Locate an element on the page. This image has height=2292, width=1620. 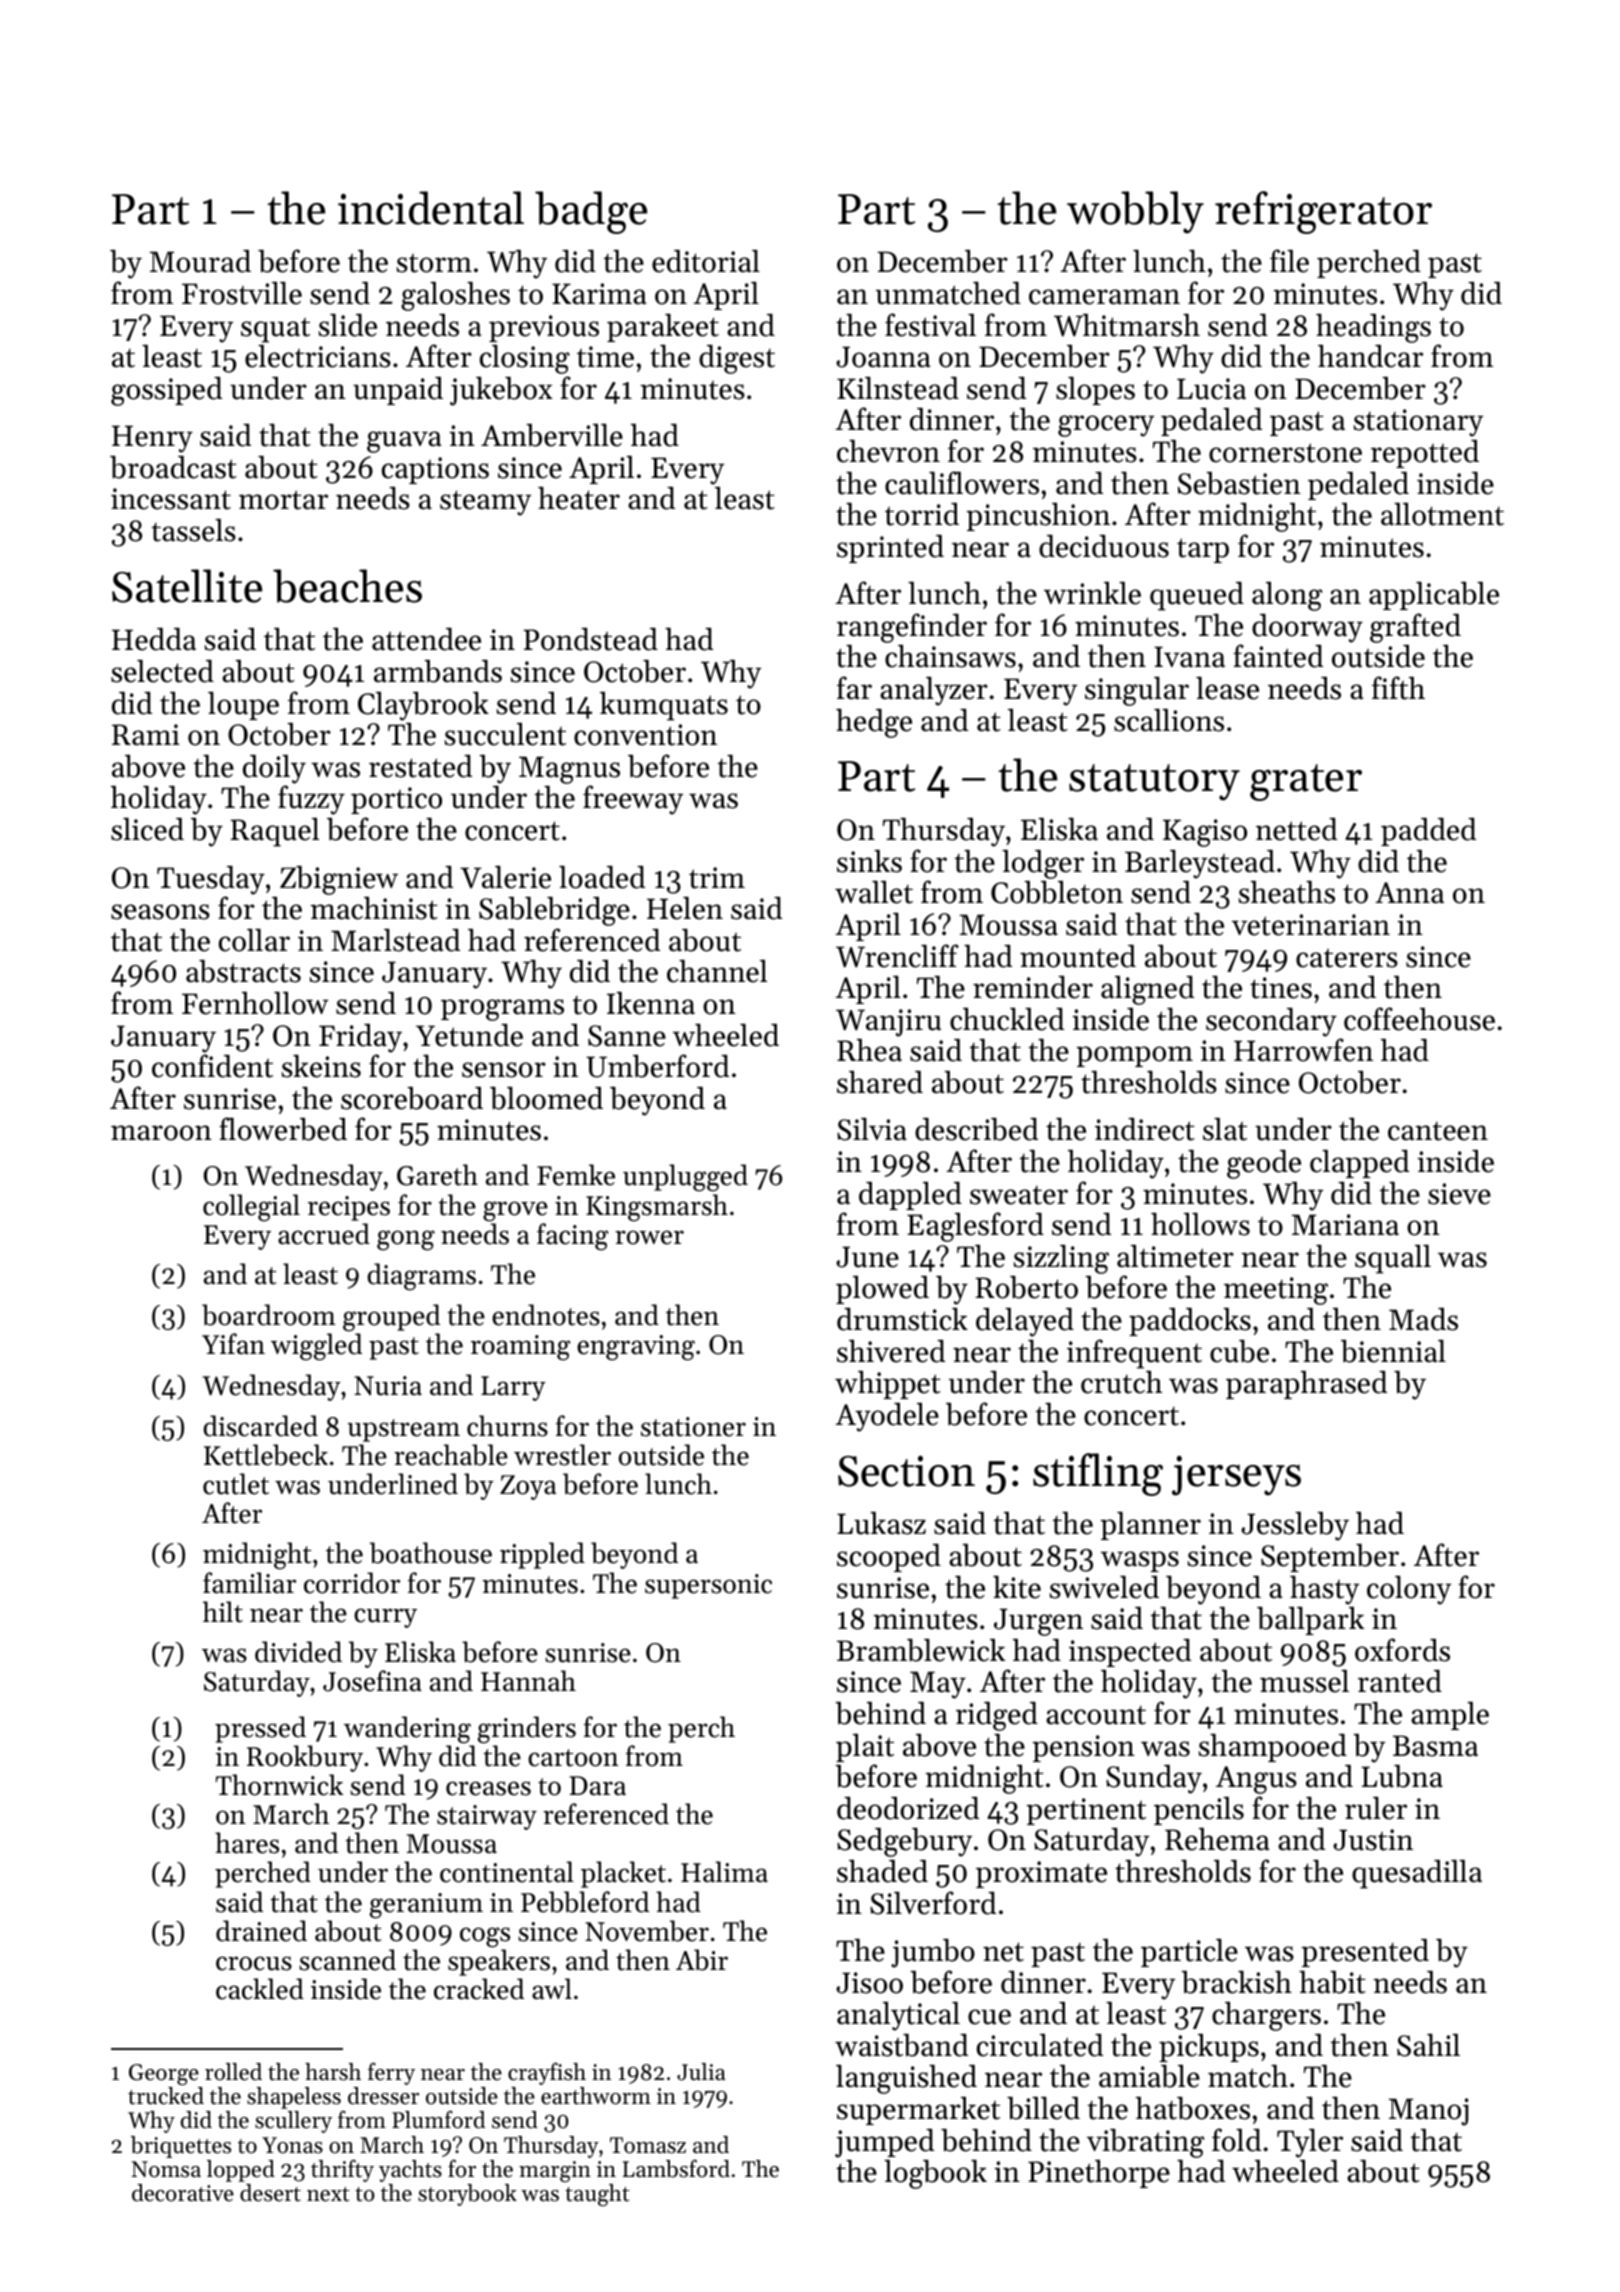
Tyler is located at coordinates (1310, 2143).
